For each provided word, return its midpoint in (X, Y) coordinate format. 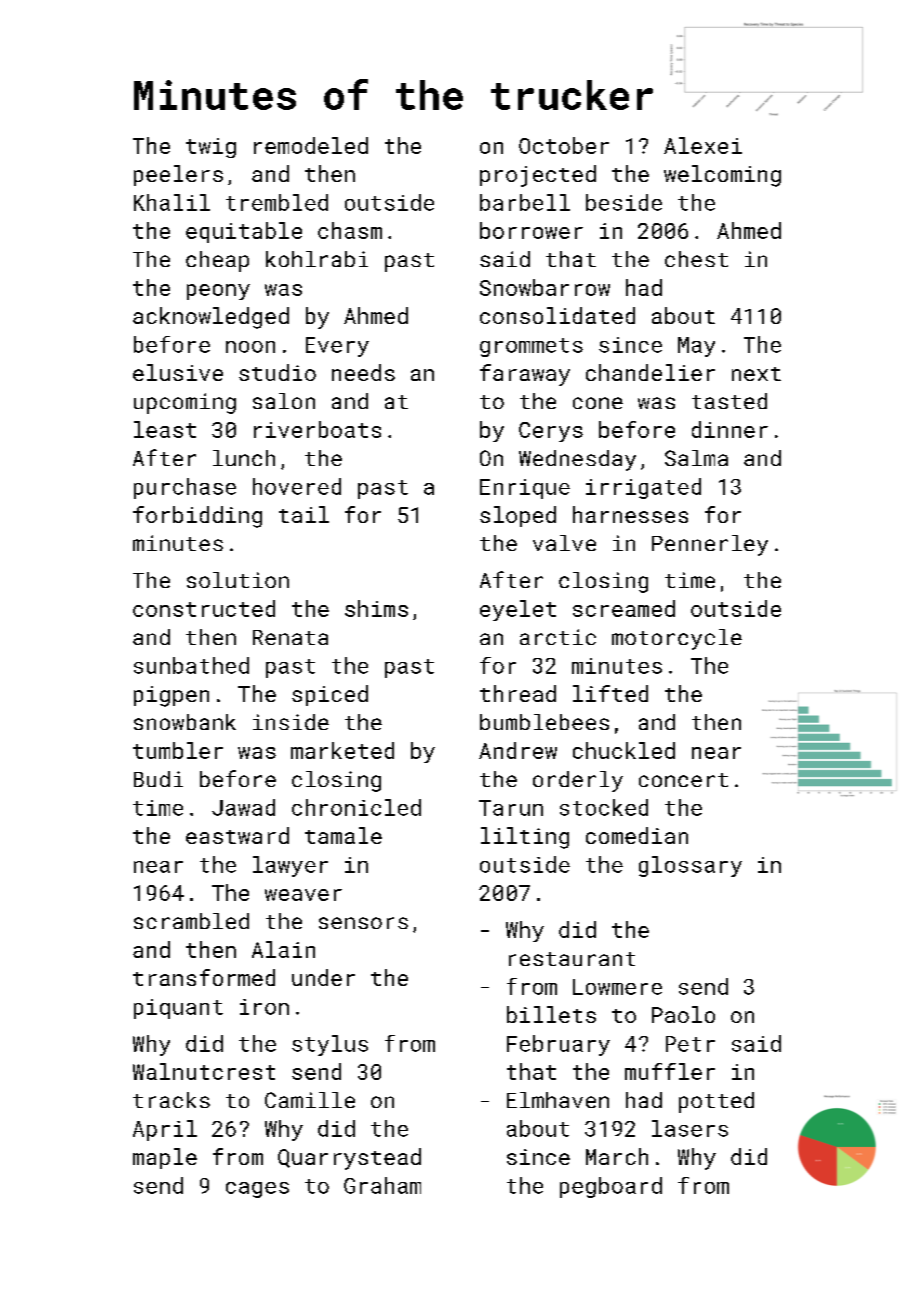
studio (277, 372)
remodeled (311, 145)
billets (551, 1014)
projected (538, 176)
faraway (525, 375)
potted (716, 1102)
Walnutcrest (204, 1071)
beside (624, 202)
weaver (303, 895)
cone (598, 403)
